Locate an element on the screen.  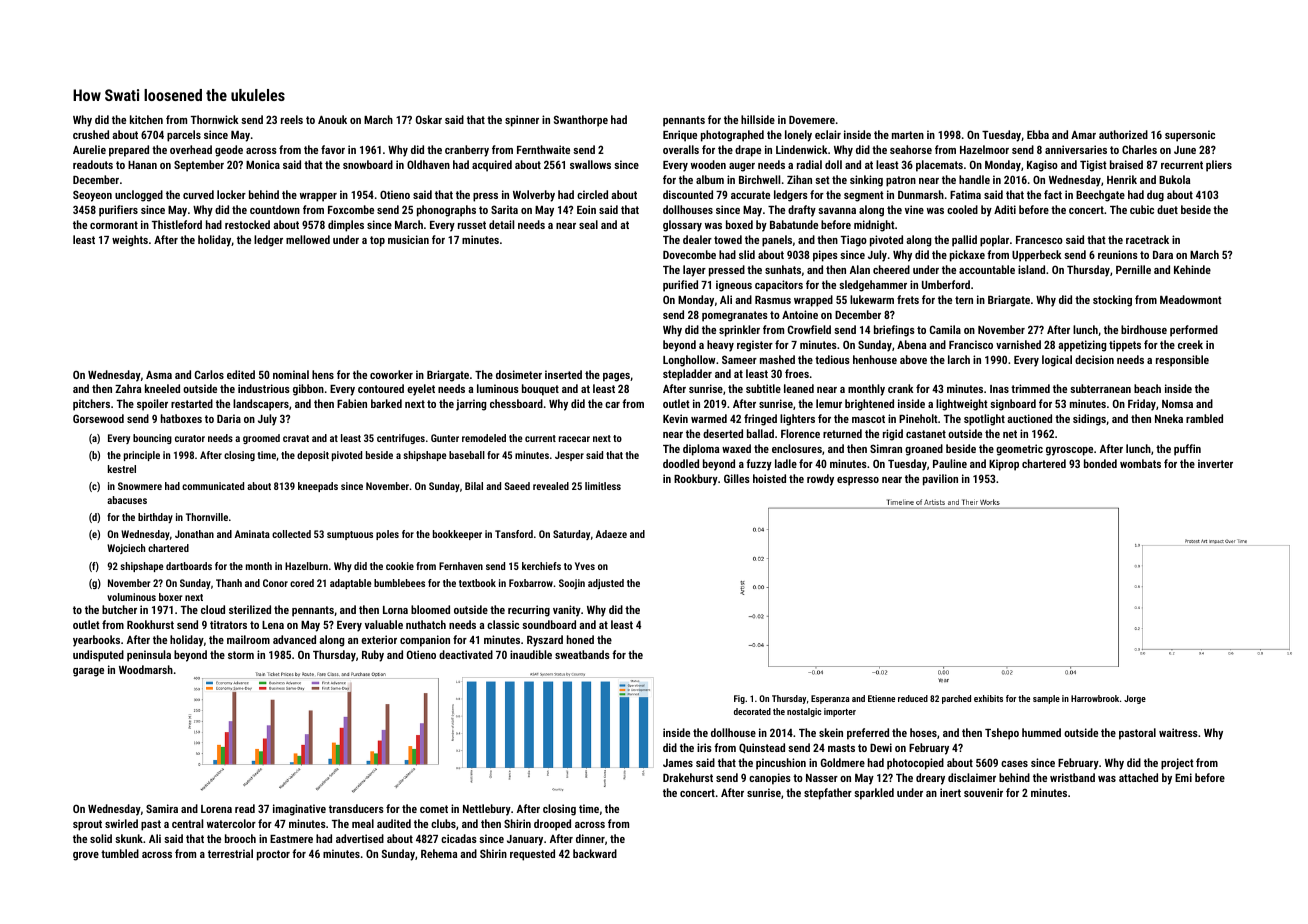
cravat is located at coordinates (296, 438).
